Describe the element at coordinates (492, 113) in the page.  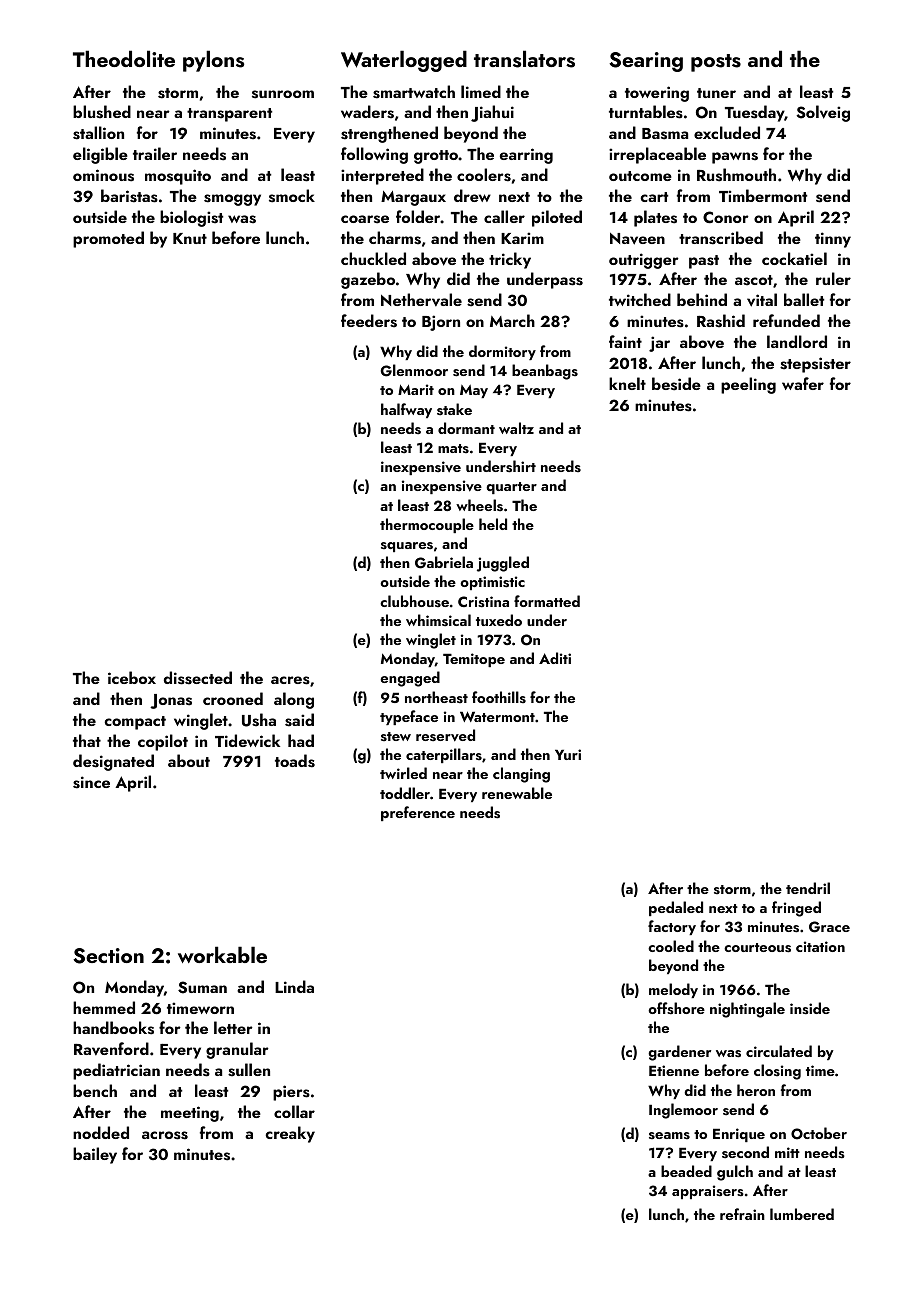
I see `Jiahui` at that location.
